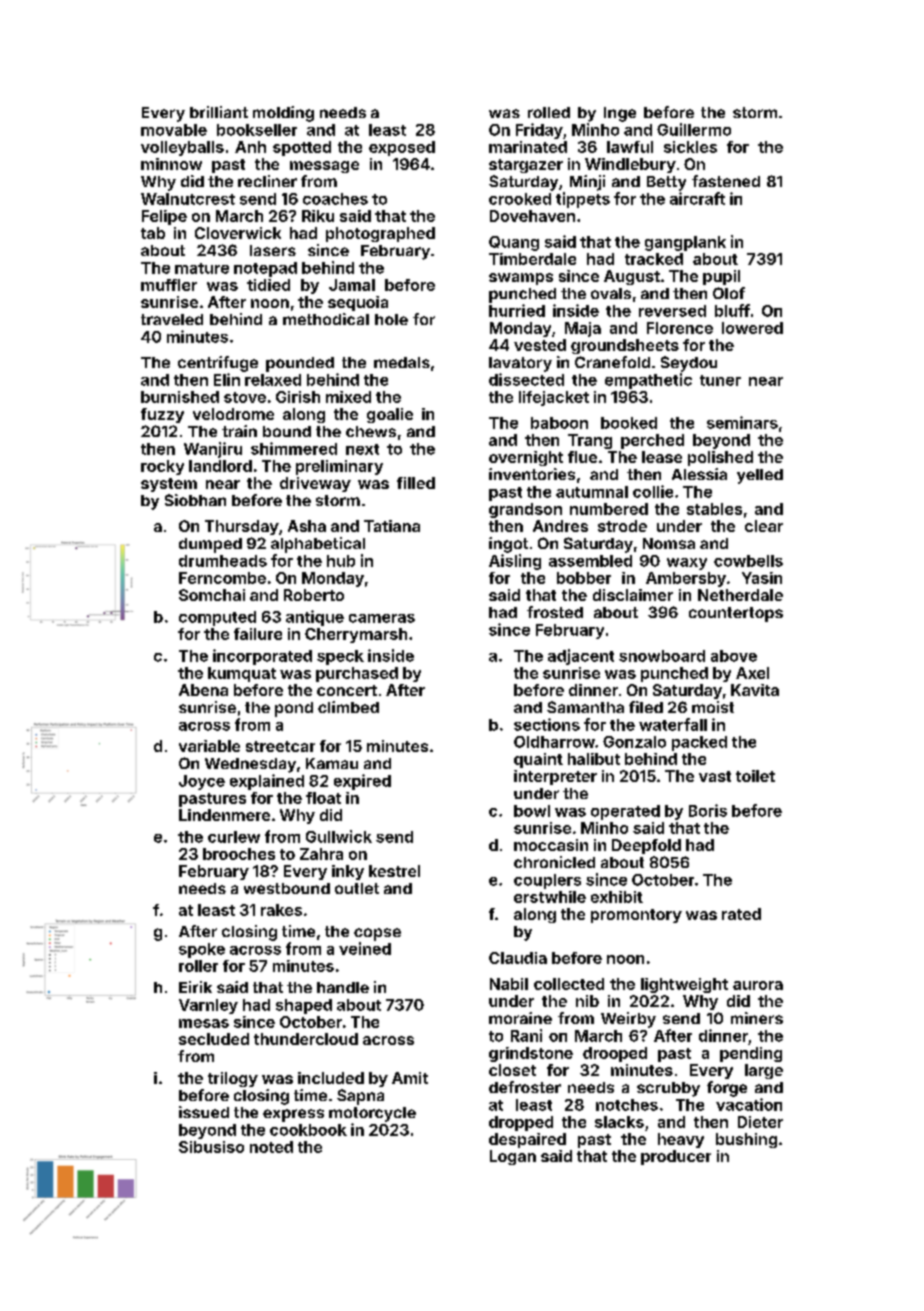 This screenshot has height=1311, width=924. I want to click on motorcycle, so click(372, 1114).
